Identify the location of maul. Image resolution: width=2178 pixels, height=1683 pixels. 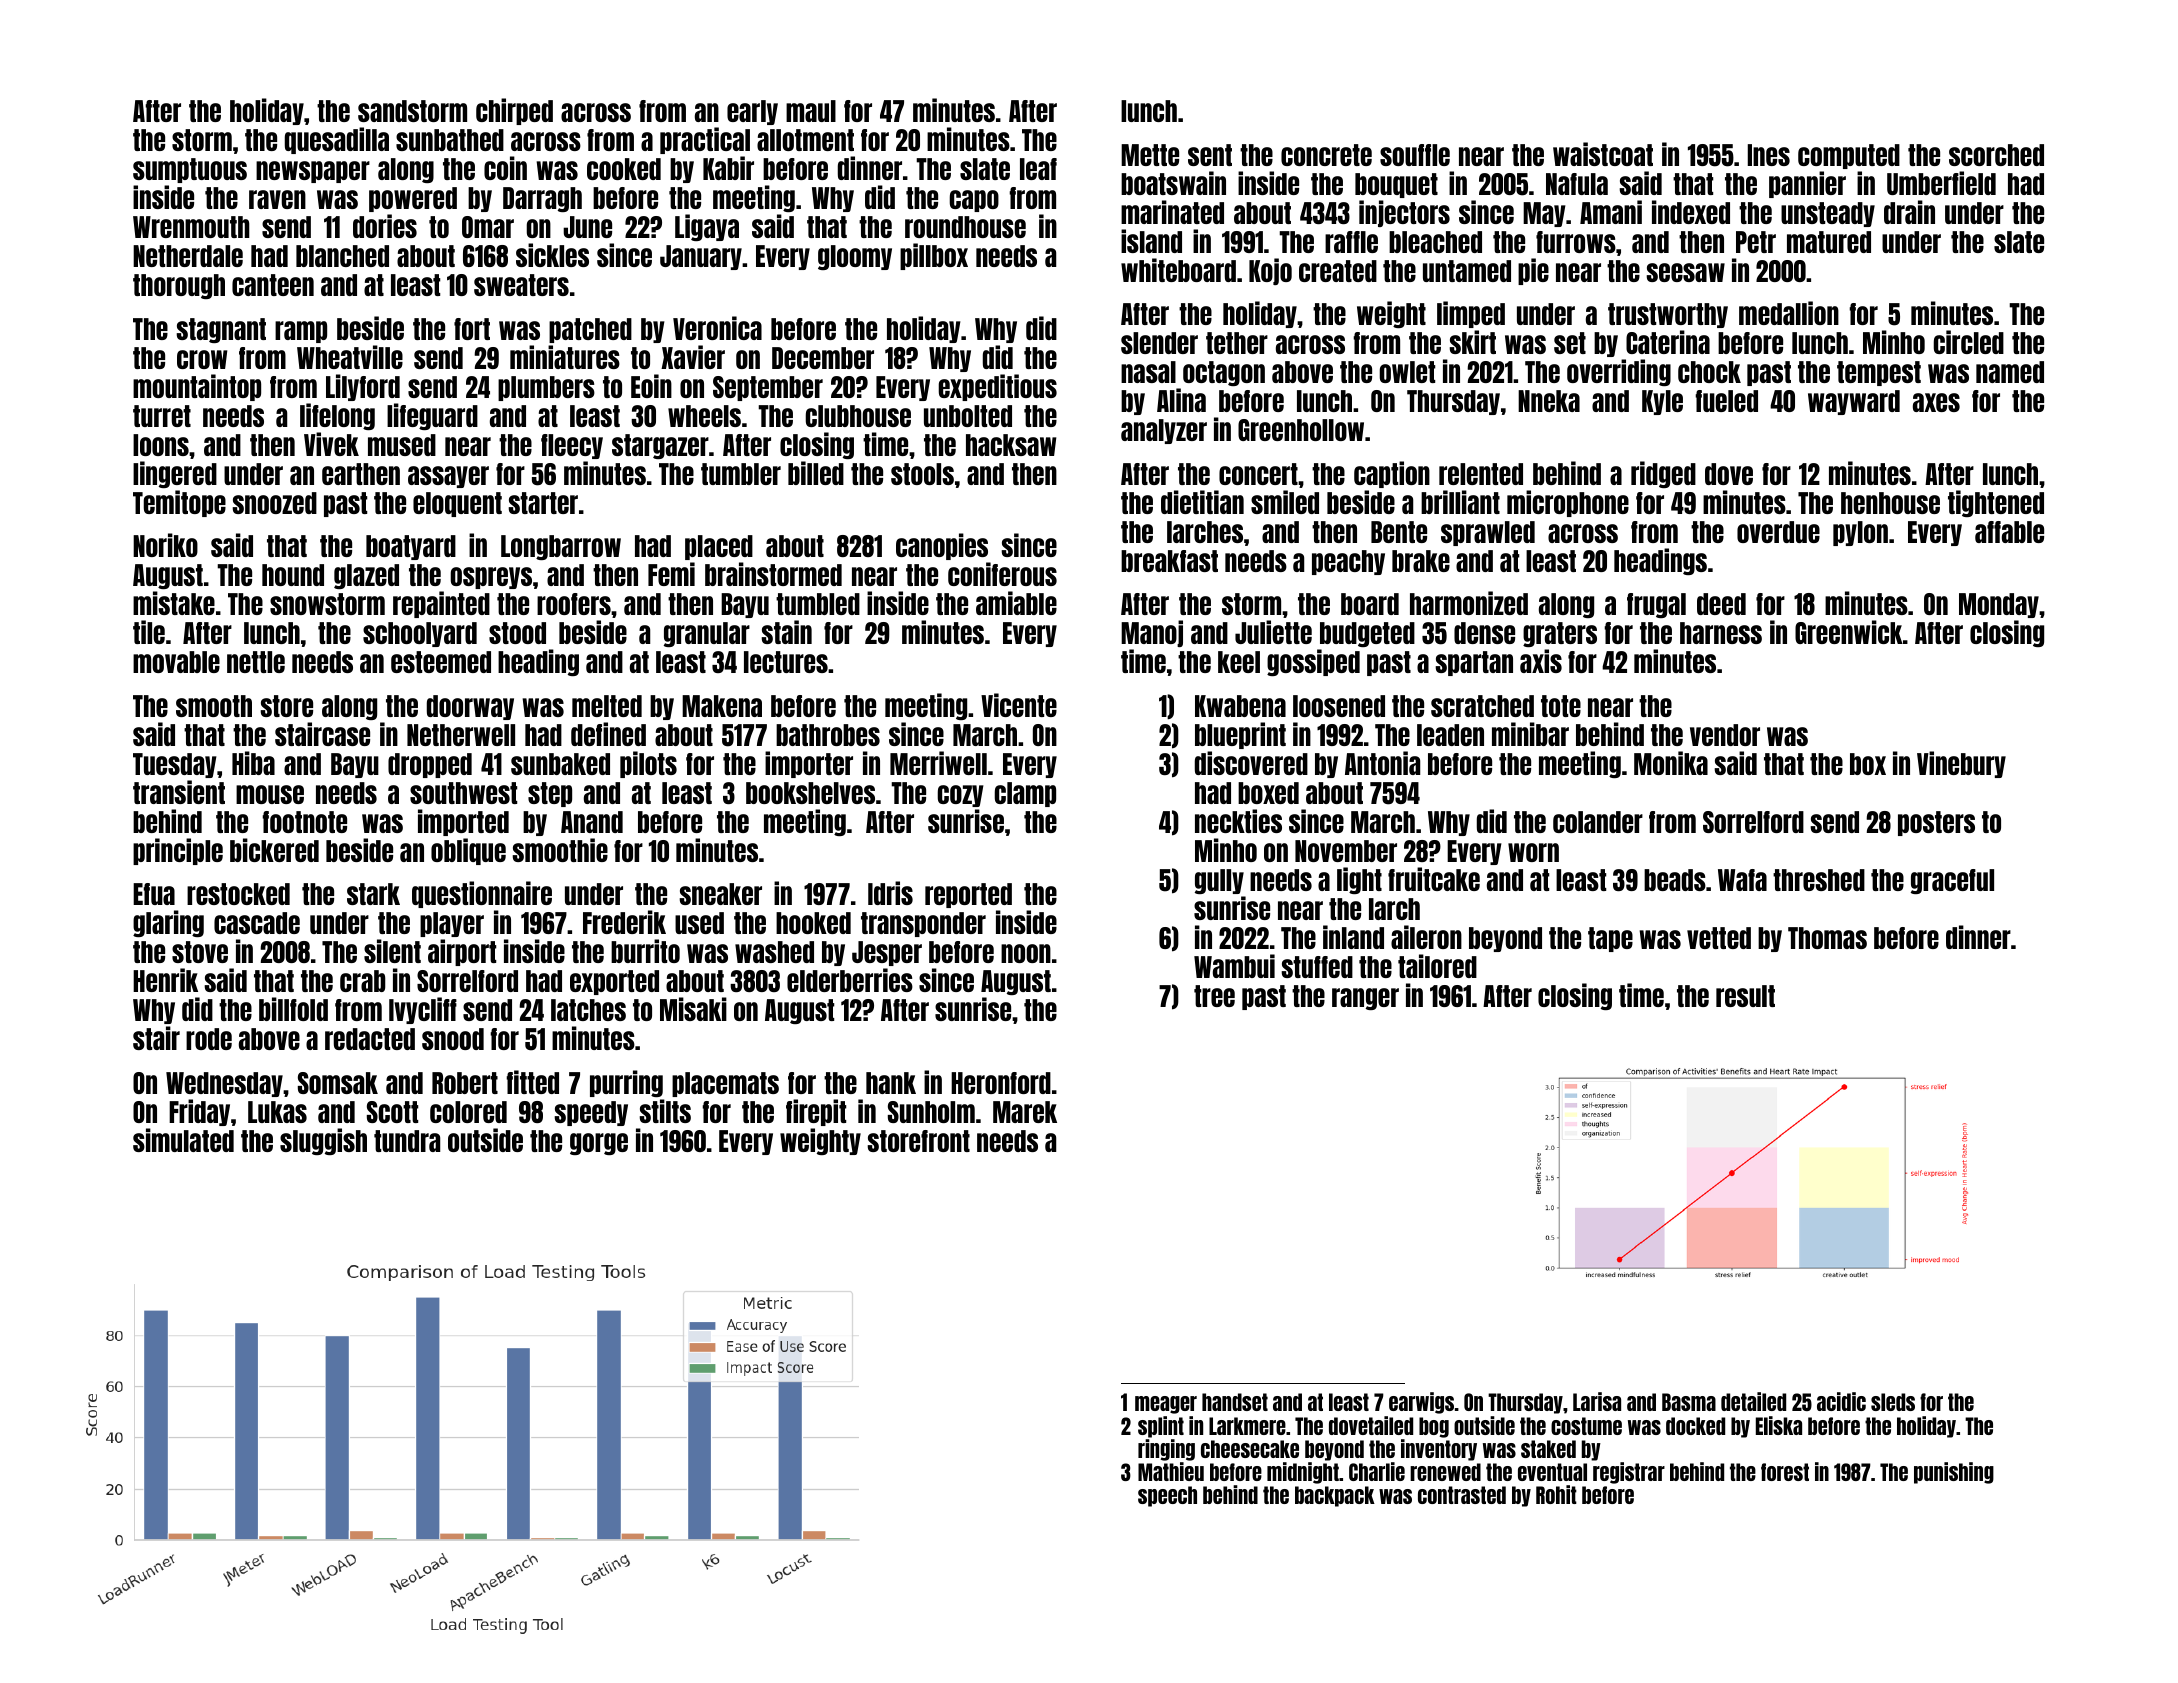
(811, 111).
